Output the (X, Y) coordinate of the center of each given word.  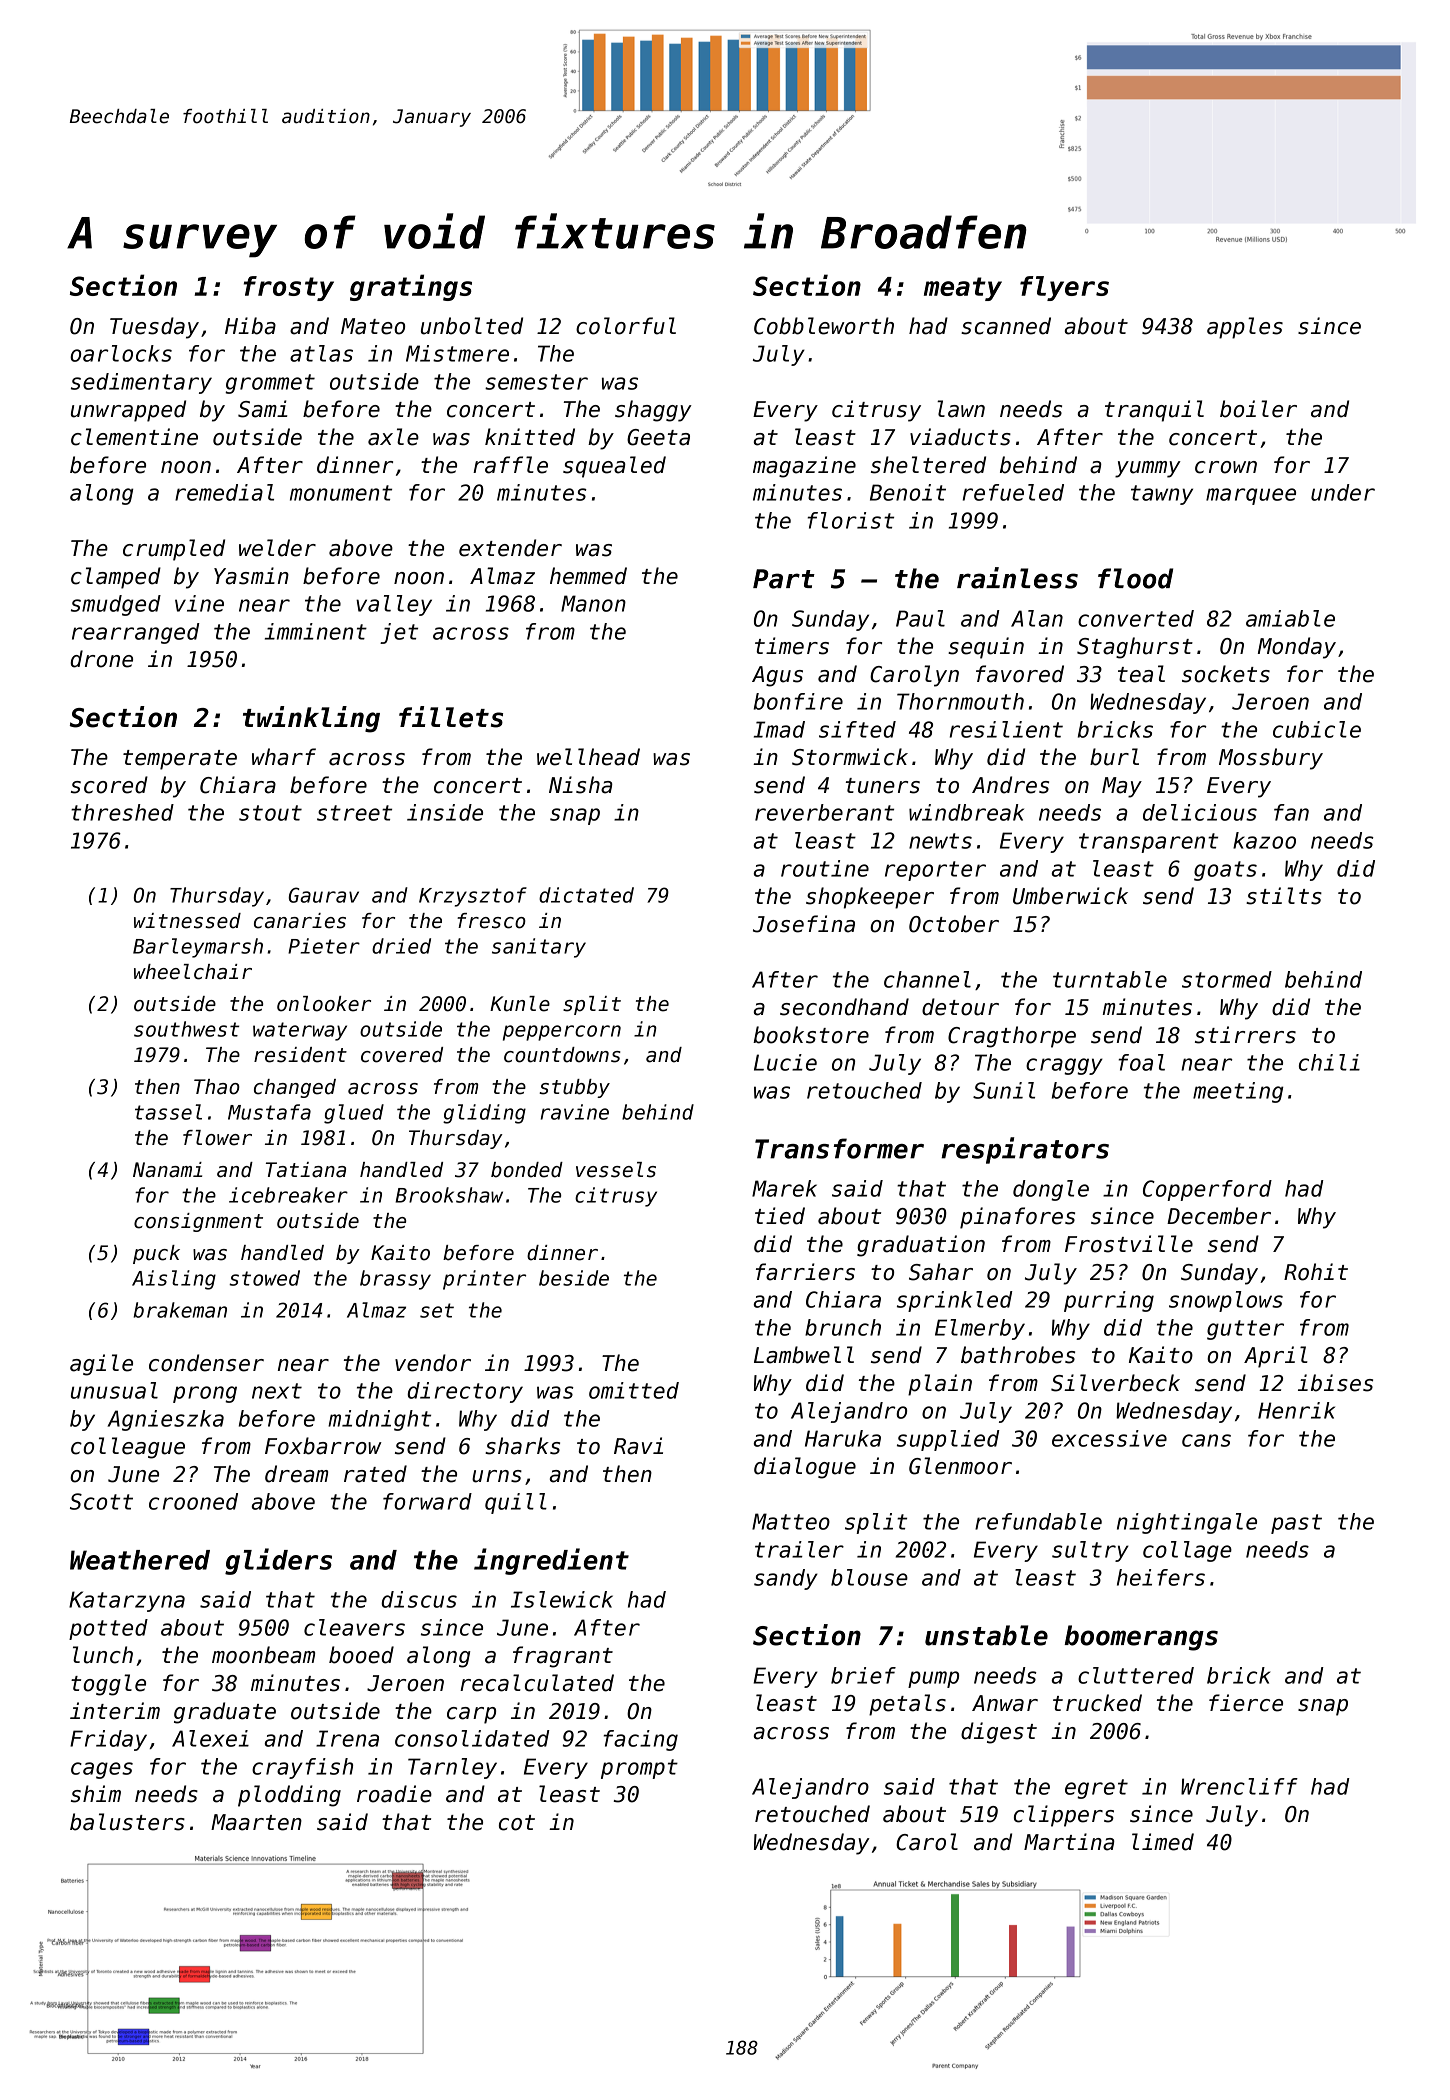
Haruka (843, 1438)
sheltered (928, 465)
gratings (411, 287)
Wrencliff (1239, 1786)
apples (1245, 328)
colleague (128, 1448)
